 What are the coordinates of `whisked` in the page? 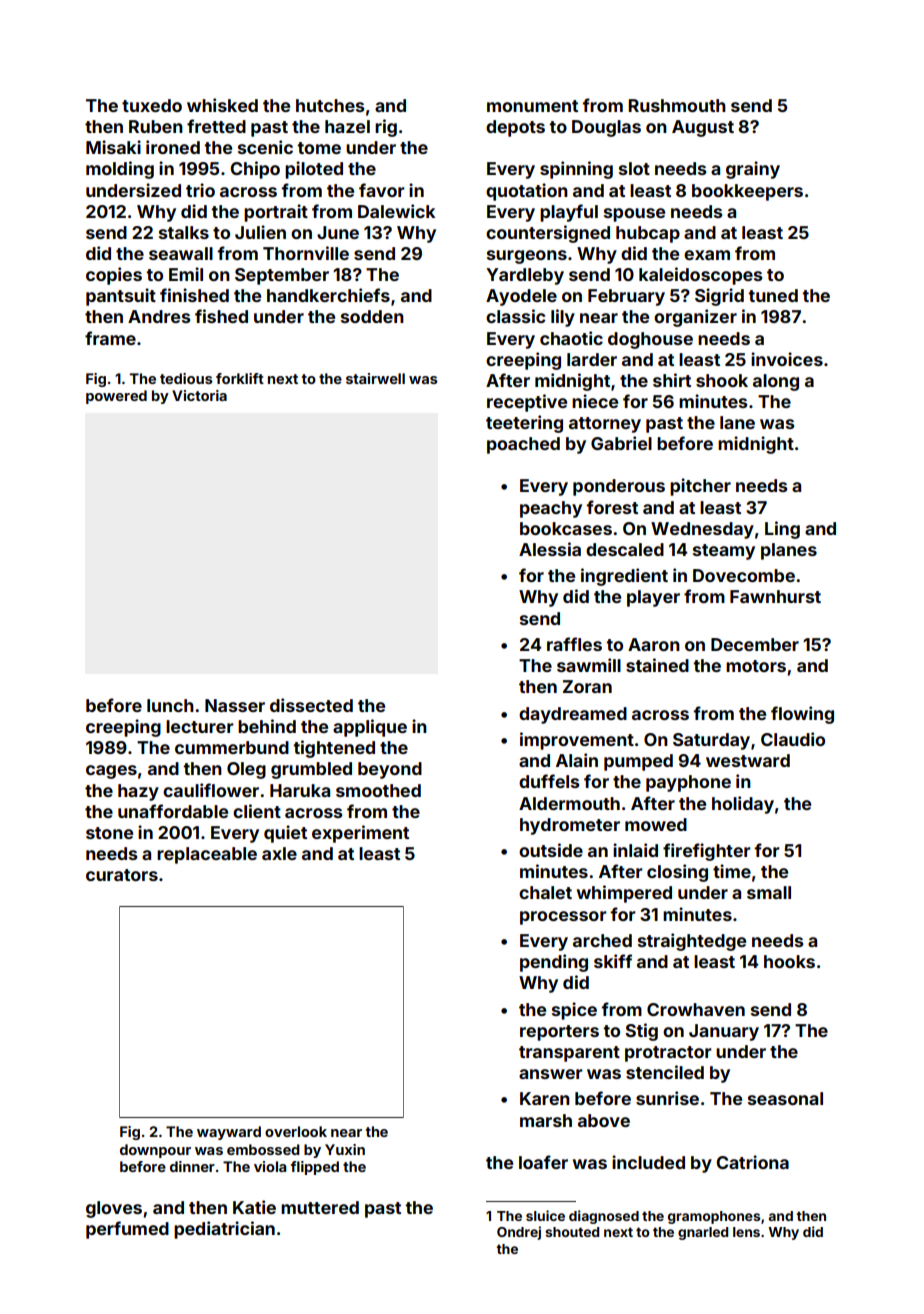 It's located at (222, 105).
